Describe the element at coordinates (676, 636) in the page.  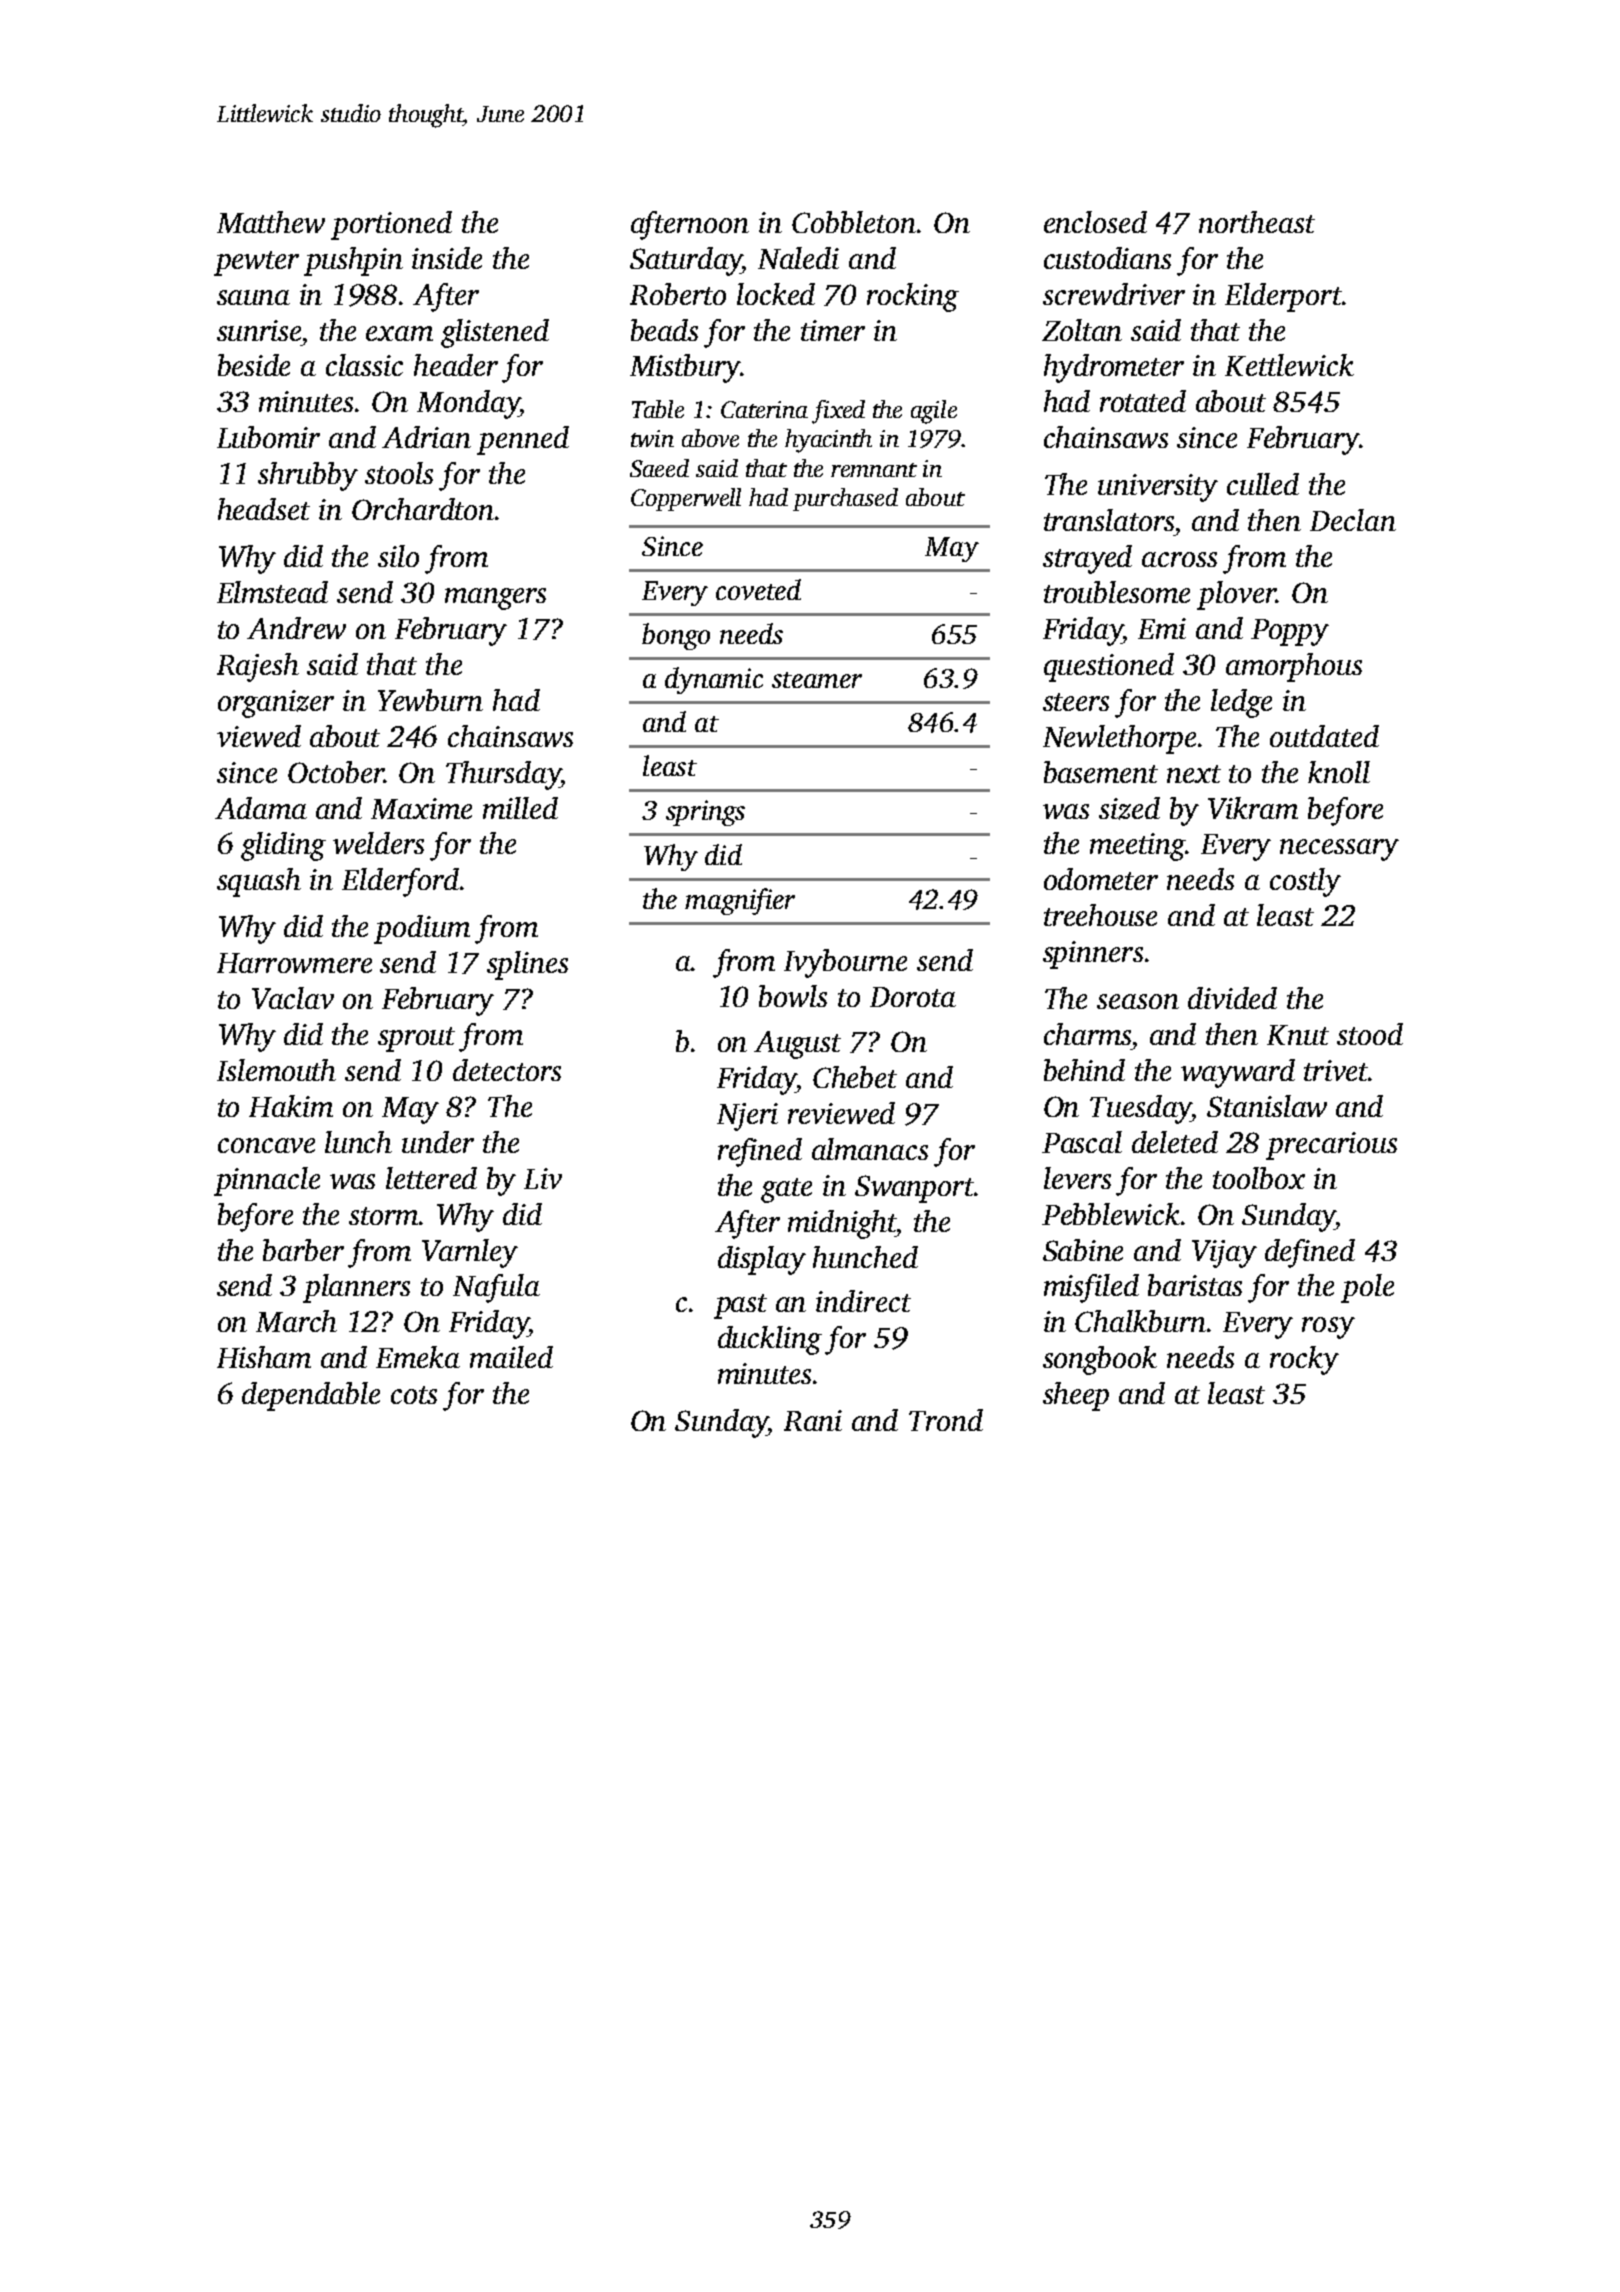
I see `bongo` at that location.
